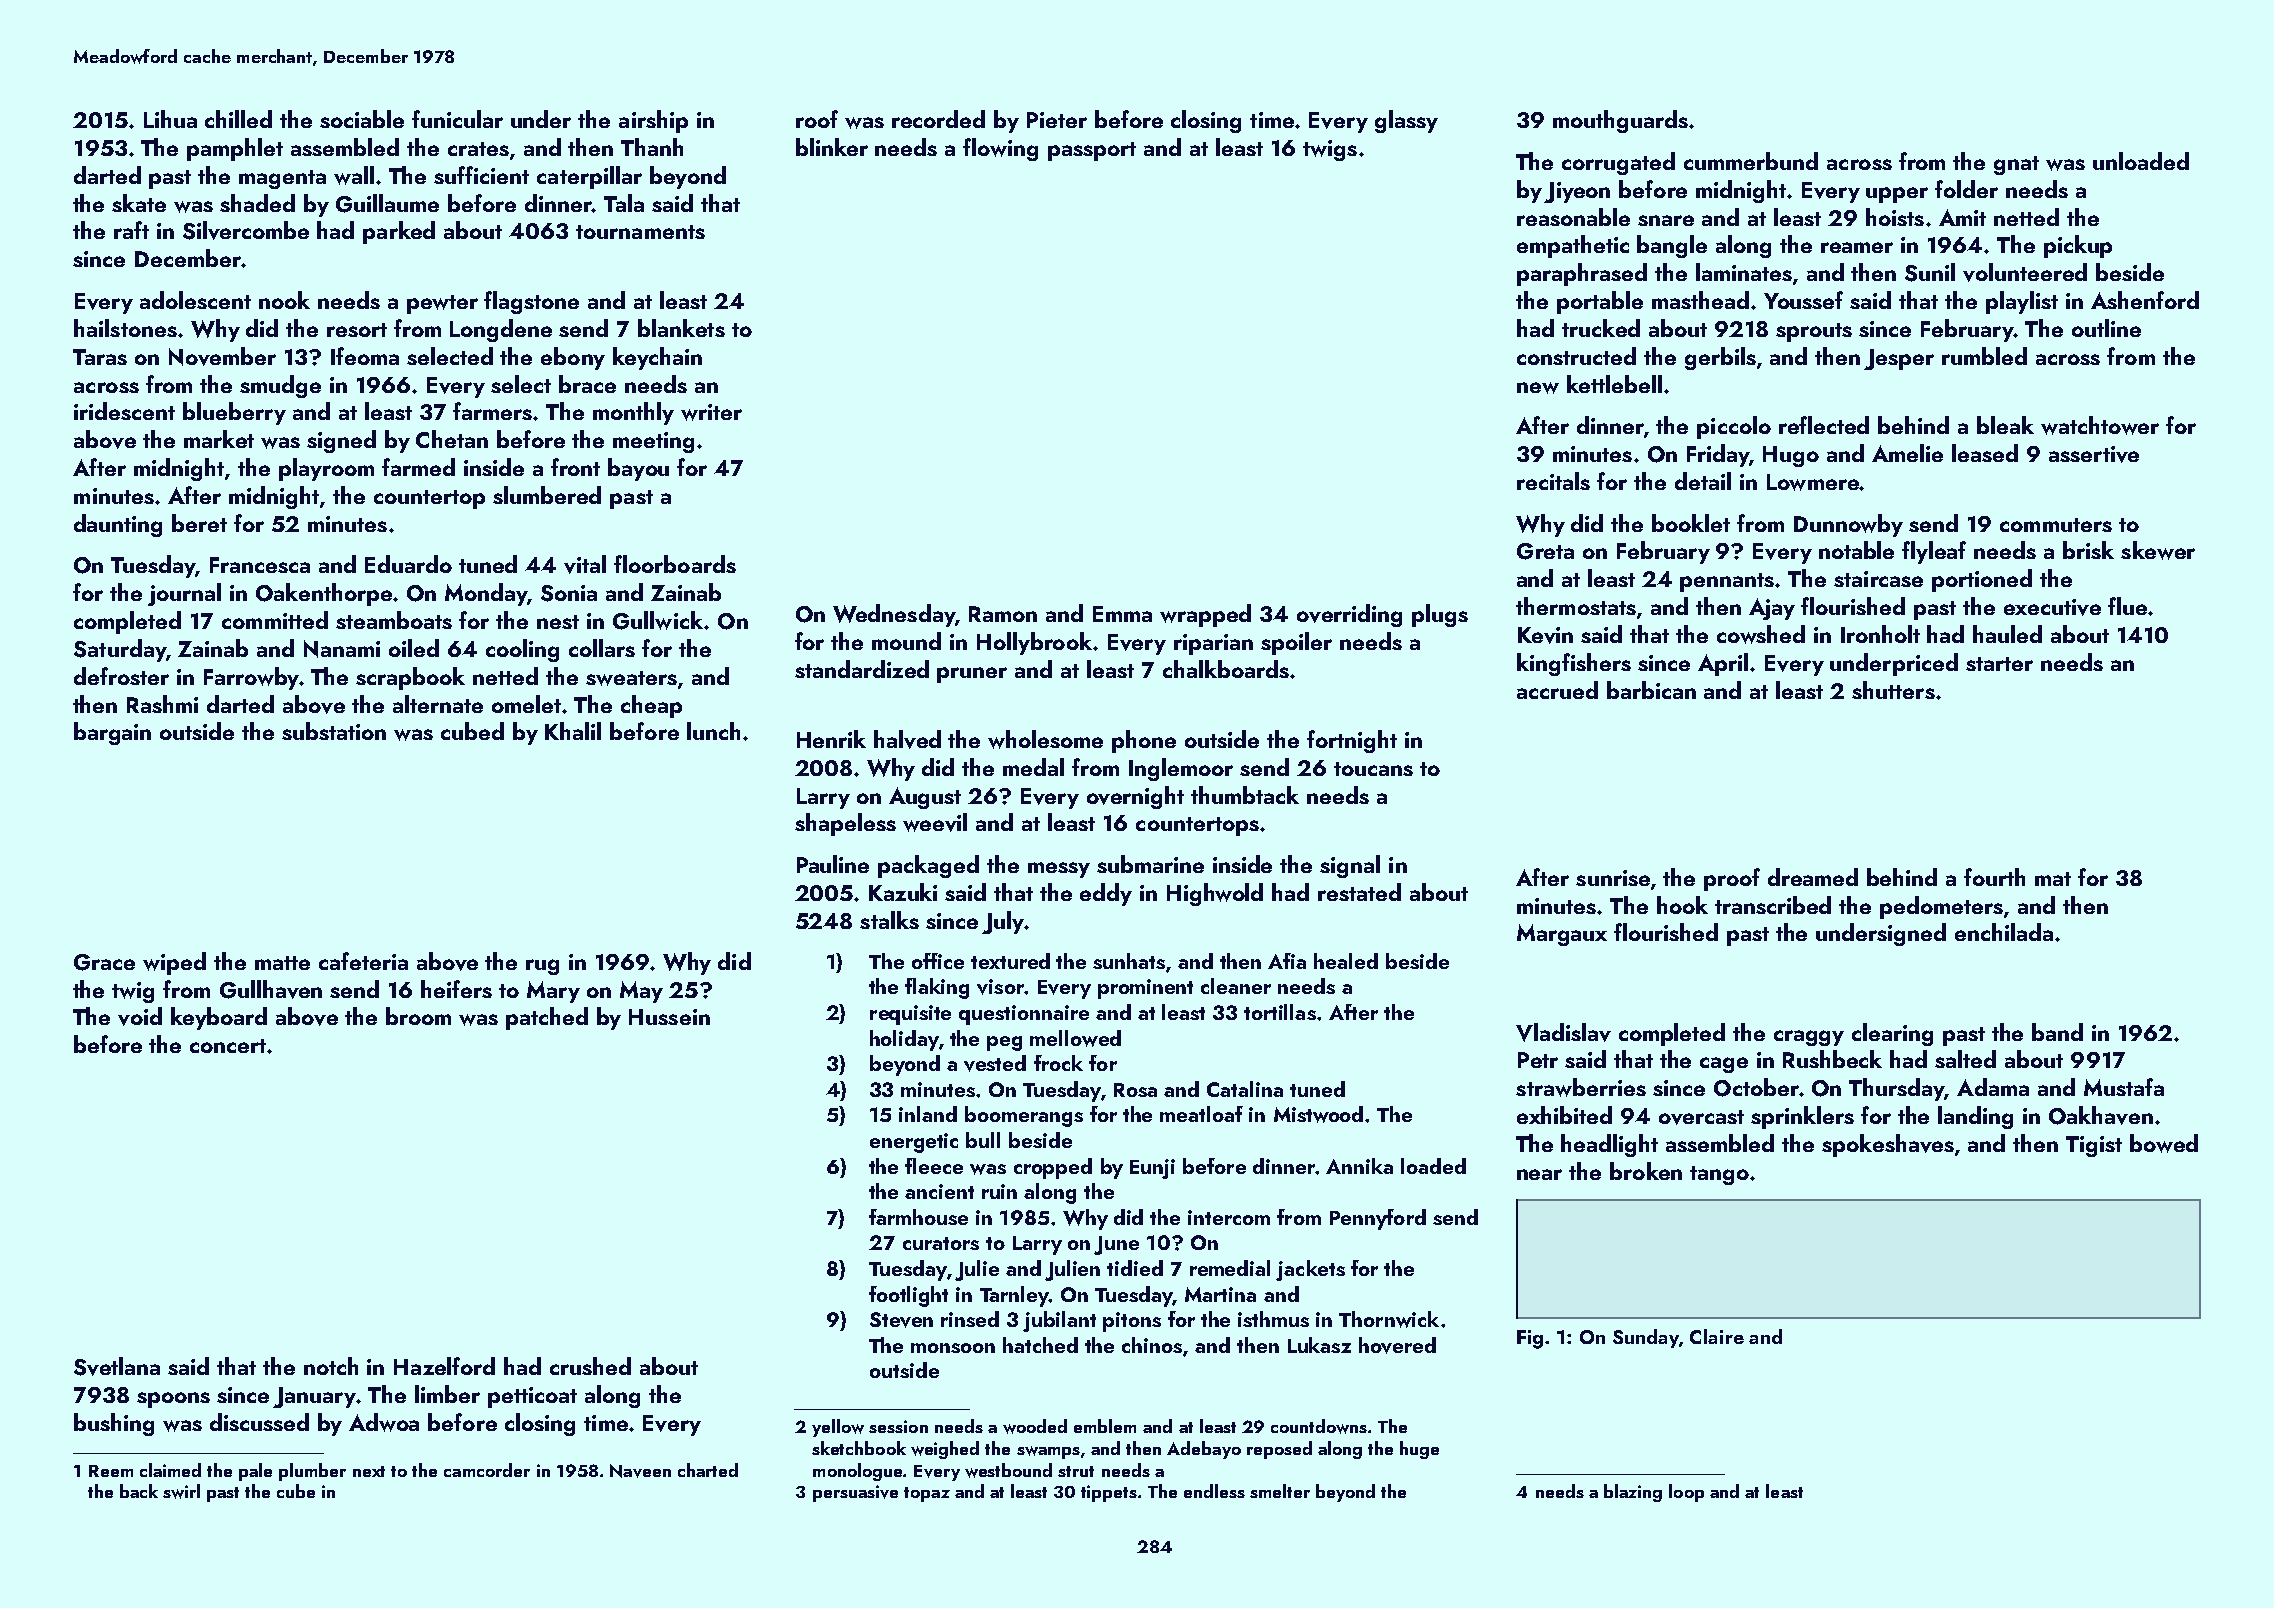  I want to click on parked, so click(399, 232).
